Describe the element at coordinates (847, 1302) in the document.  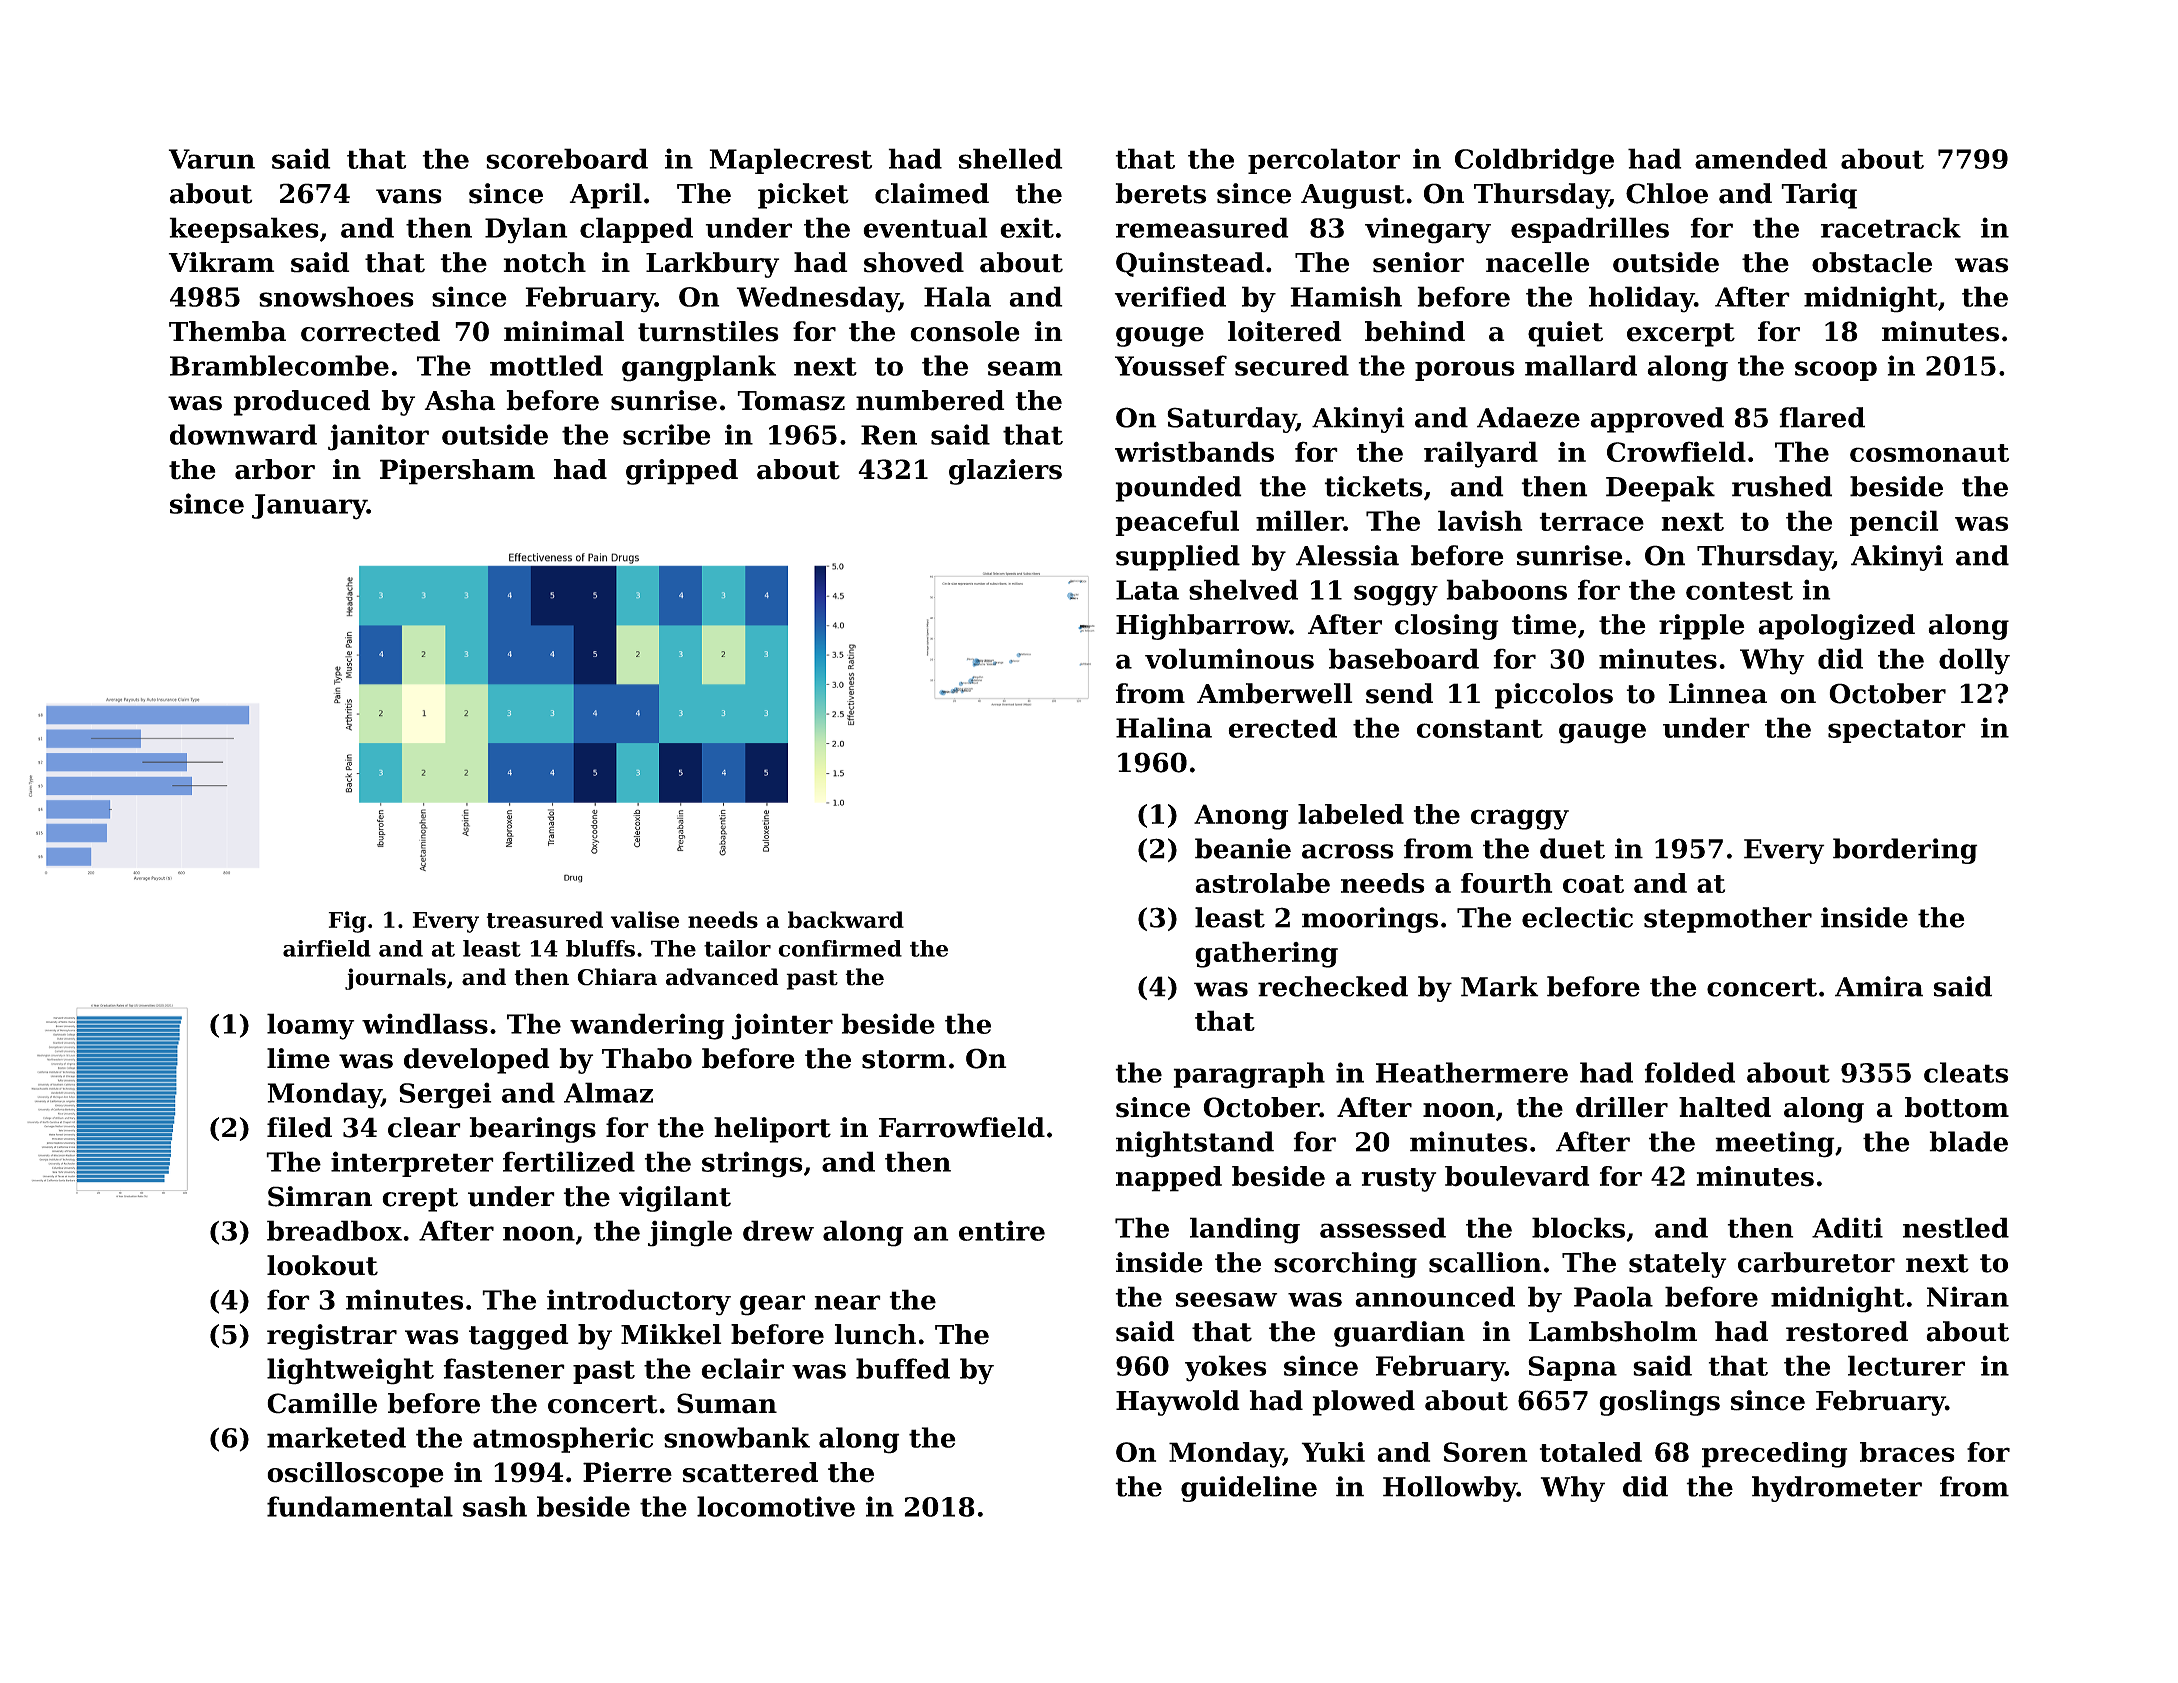
I see `near` at that location.
